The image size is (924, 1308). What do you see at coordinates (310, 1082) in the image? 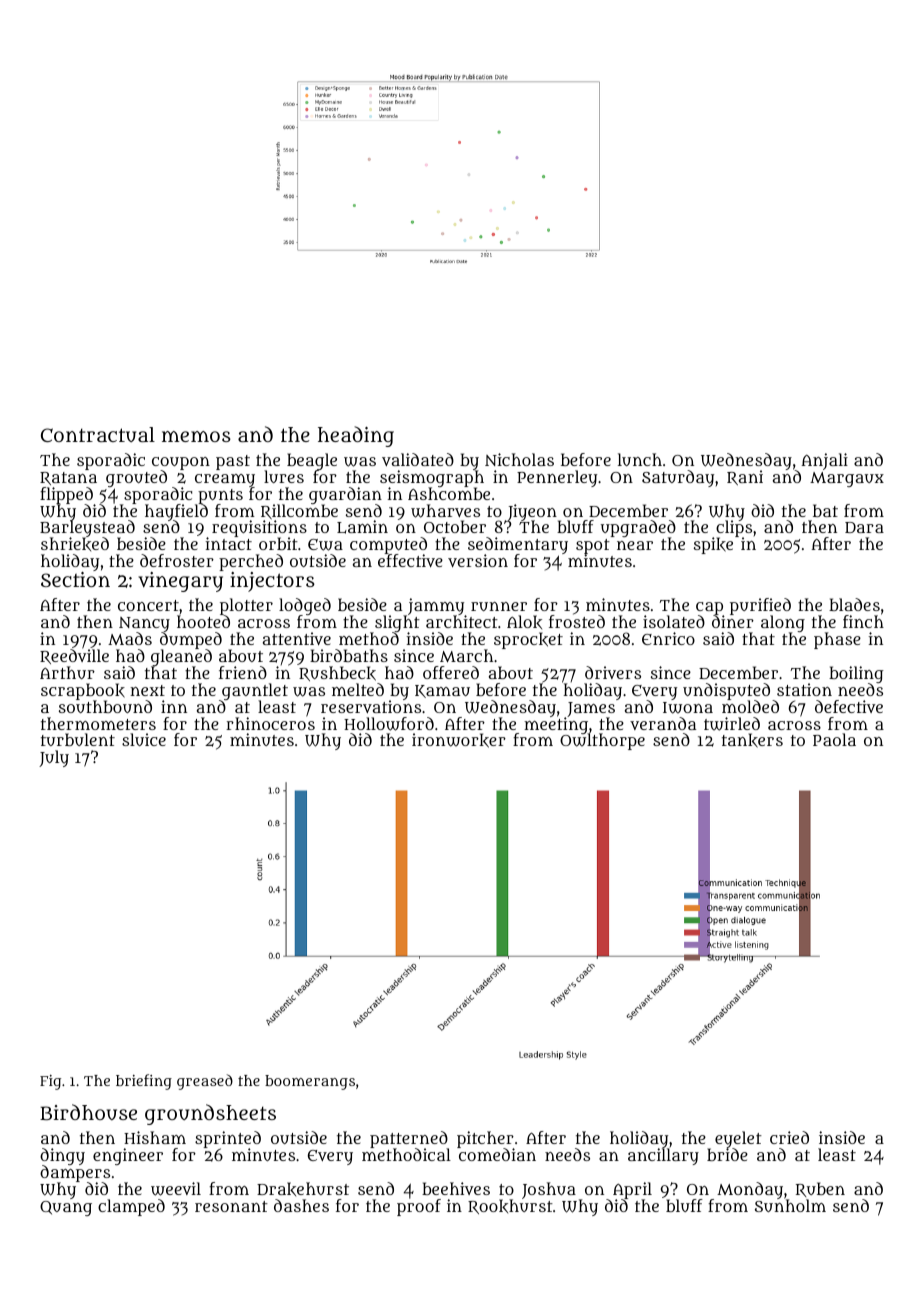
I see `boomerangs` at bounding box center [310, 1082].
